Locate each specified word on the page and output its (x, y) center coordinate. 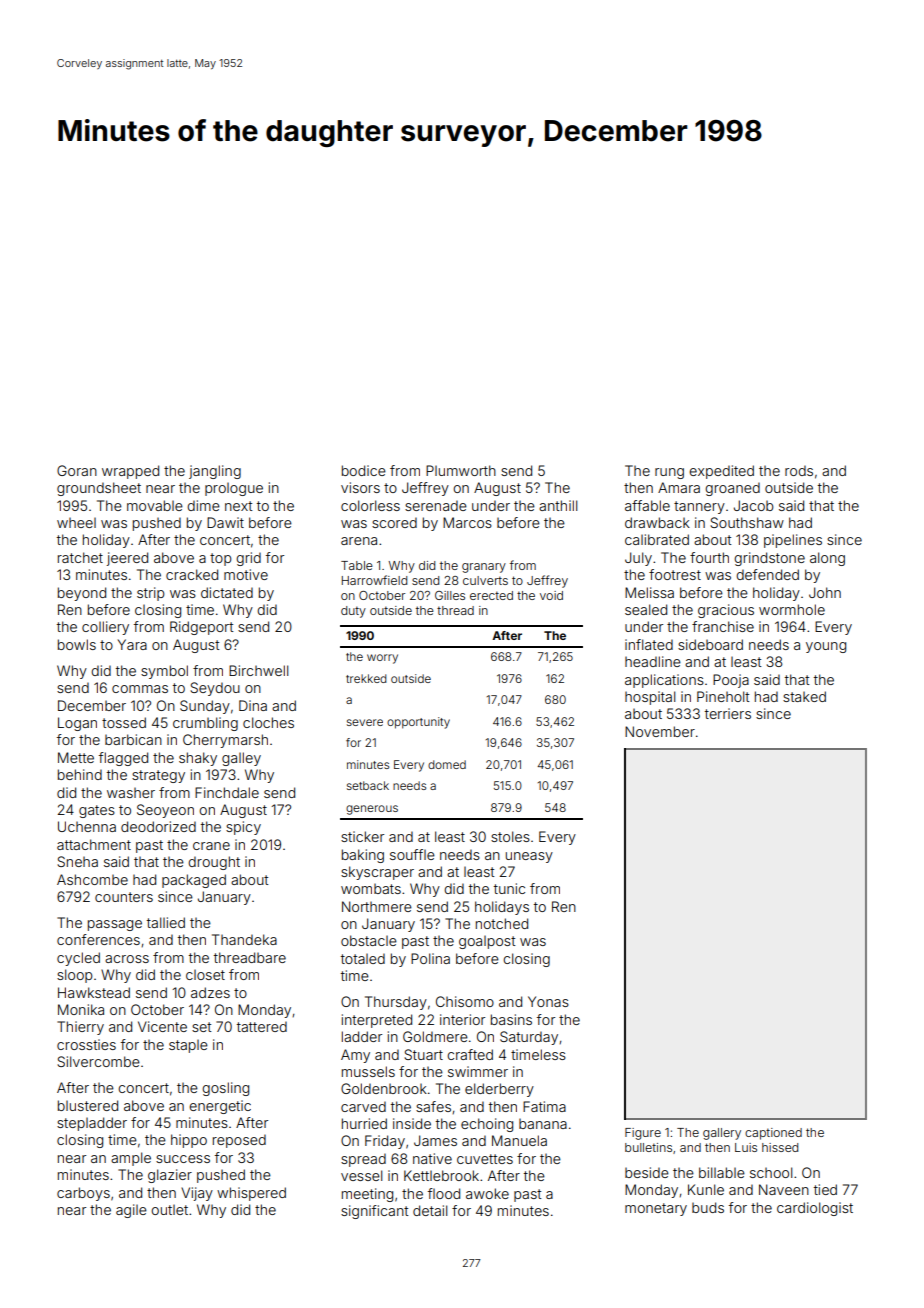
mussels (368, 1071)
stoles (510, 836)
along (827, 559)
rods (799, 470)
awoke (487, 1193)
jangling (215, 472)
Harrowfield (374, 580)
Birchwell (258, 670)
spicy (243, 828)
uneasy (529, 857)
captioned (773, 1134)
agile (131, 1211)
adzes (210, 992)
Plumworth (461, 470)
